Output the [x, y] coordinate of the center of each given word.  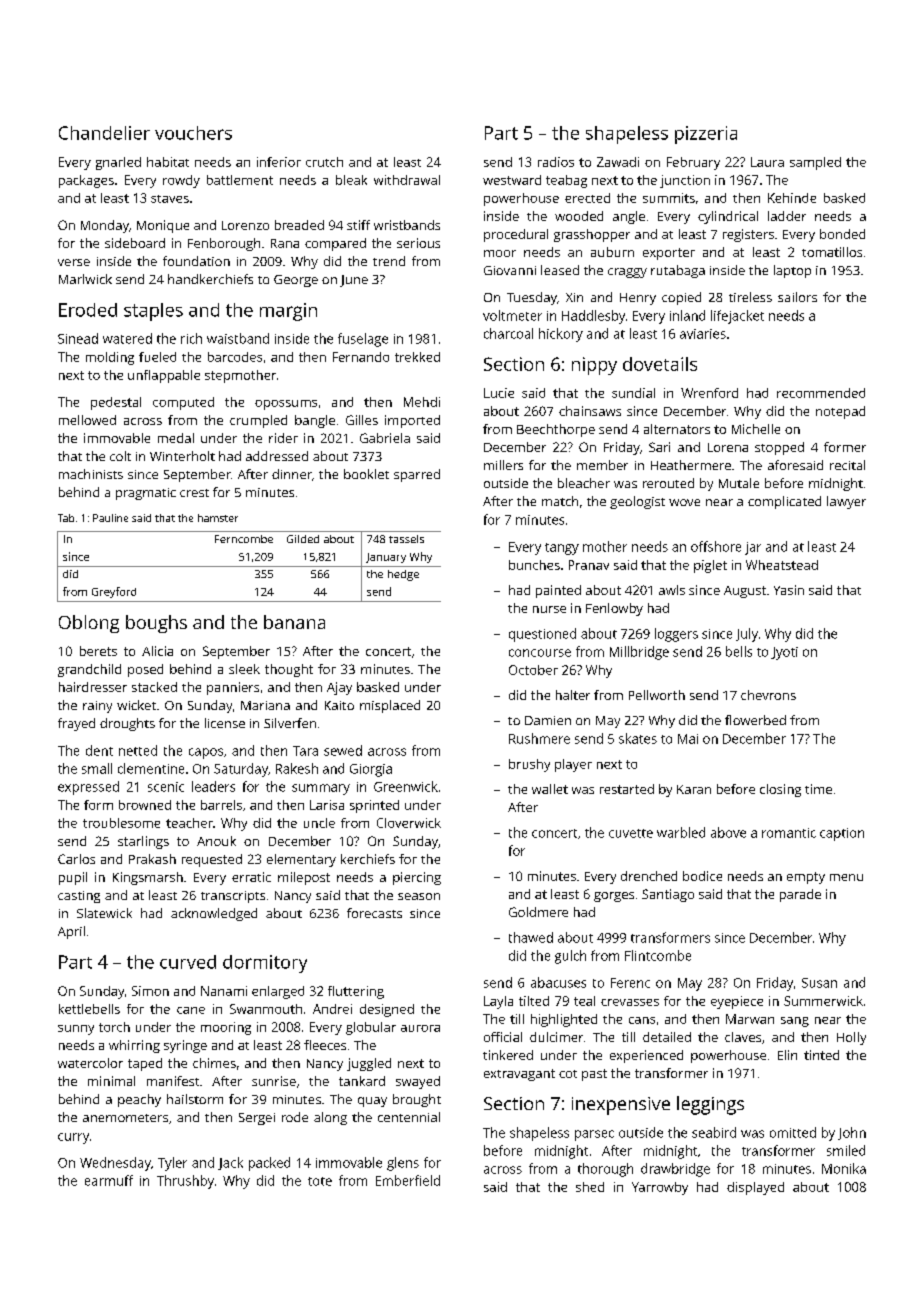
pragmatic [146, 494]
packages [86, 181]
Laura [767, 162]
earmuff [109, 1180]
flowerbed [755, 720]
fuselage [363, 340]
